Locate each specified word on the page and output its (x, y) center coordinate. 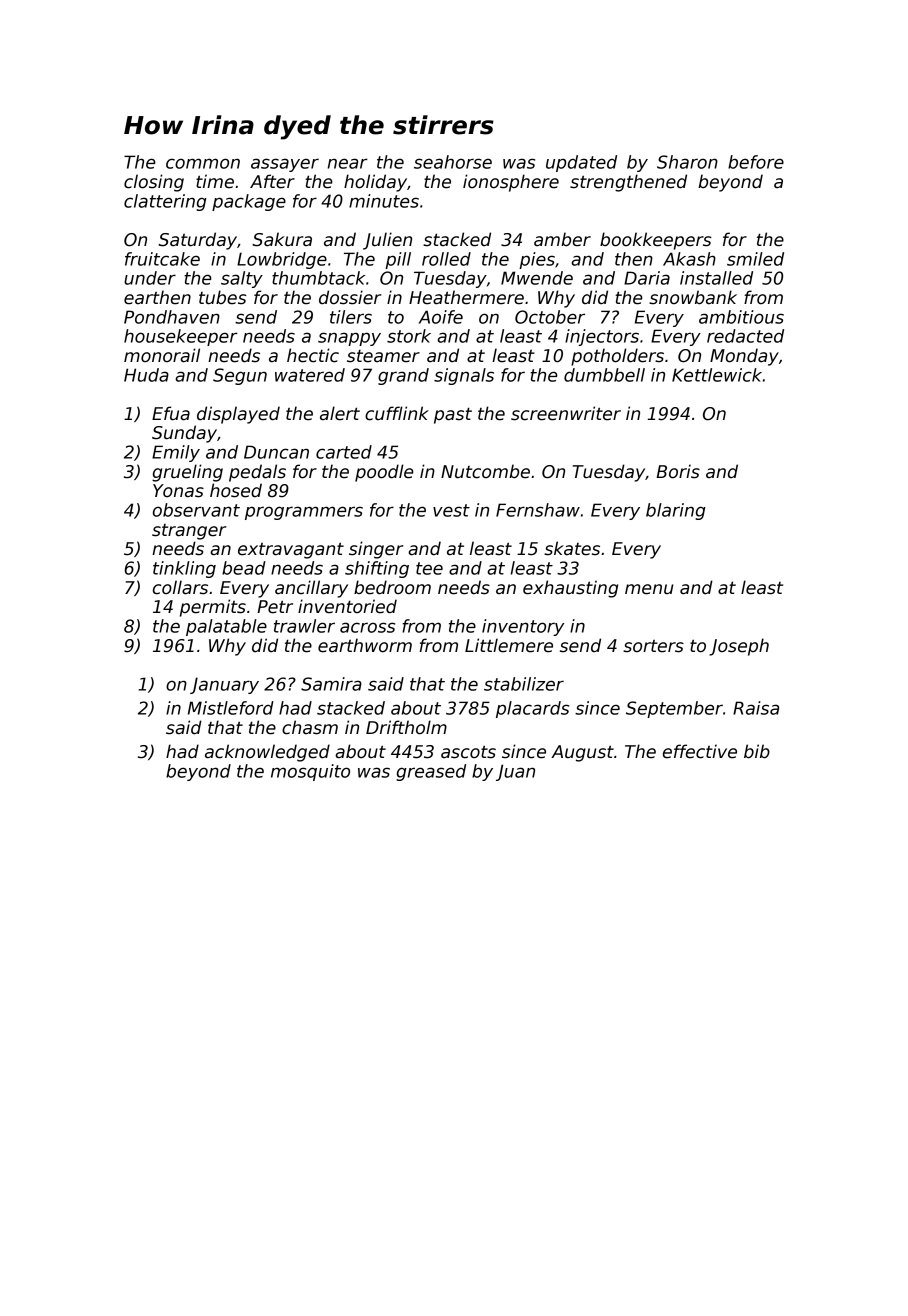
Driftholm (406, 727)
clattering (165, 202)
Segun (240, 376)
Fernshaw (538, 510)
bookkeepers (656, 241)
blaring (676, 511)
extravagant (291, 551)
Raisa (756, 708)
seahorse (453, 162)
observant (196, 510)
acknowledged (267, 753)
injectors (602, 337)
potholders (617, 357)
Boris (678, 471)
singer (376, 550)
